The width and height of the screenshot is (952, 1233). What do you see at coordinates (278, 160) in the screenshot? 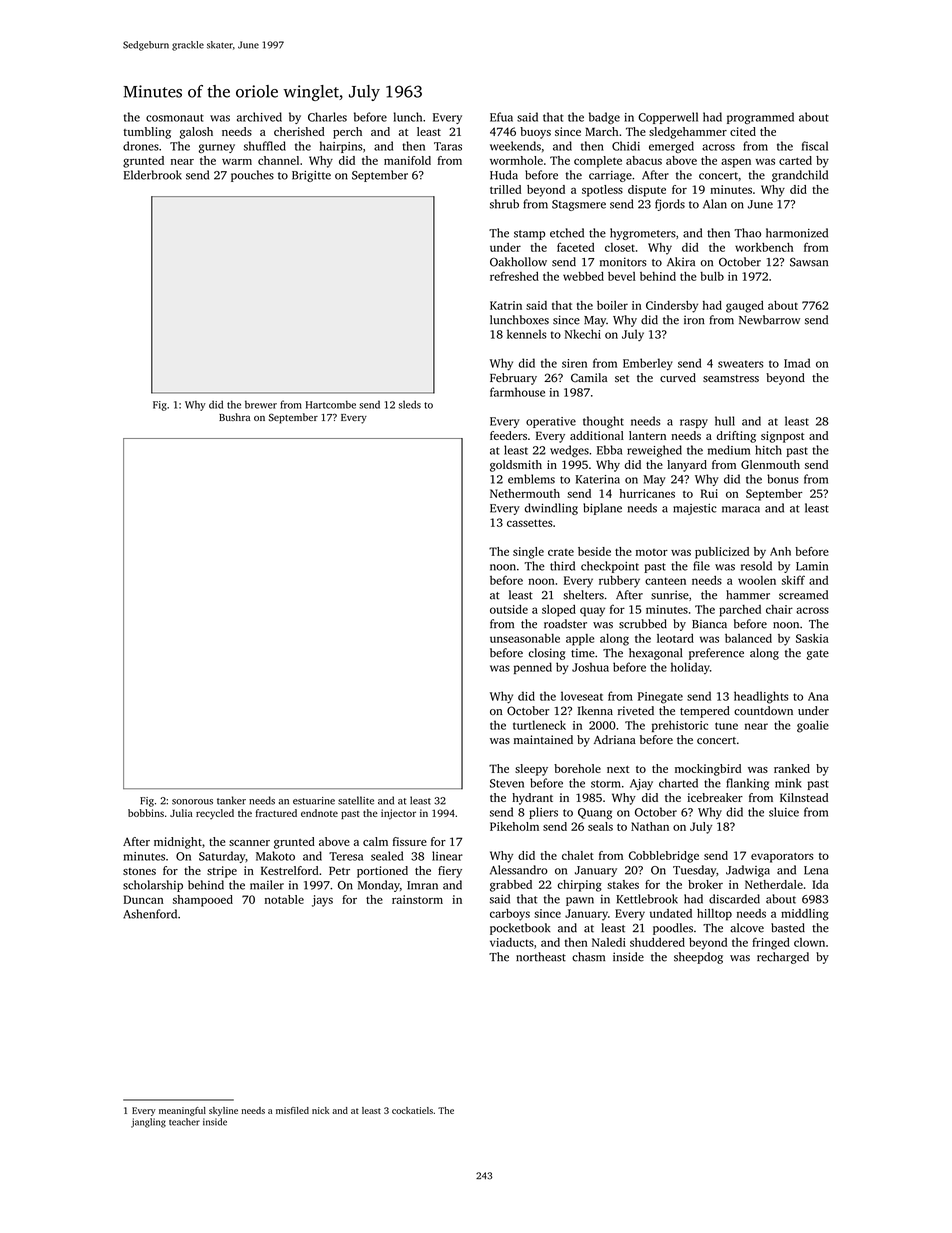
I see `channel` at bounding box center [278, 160].
